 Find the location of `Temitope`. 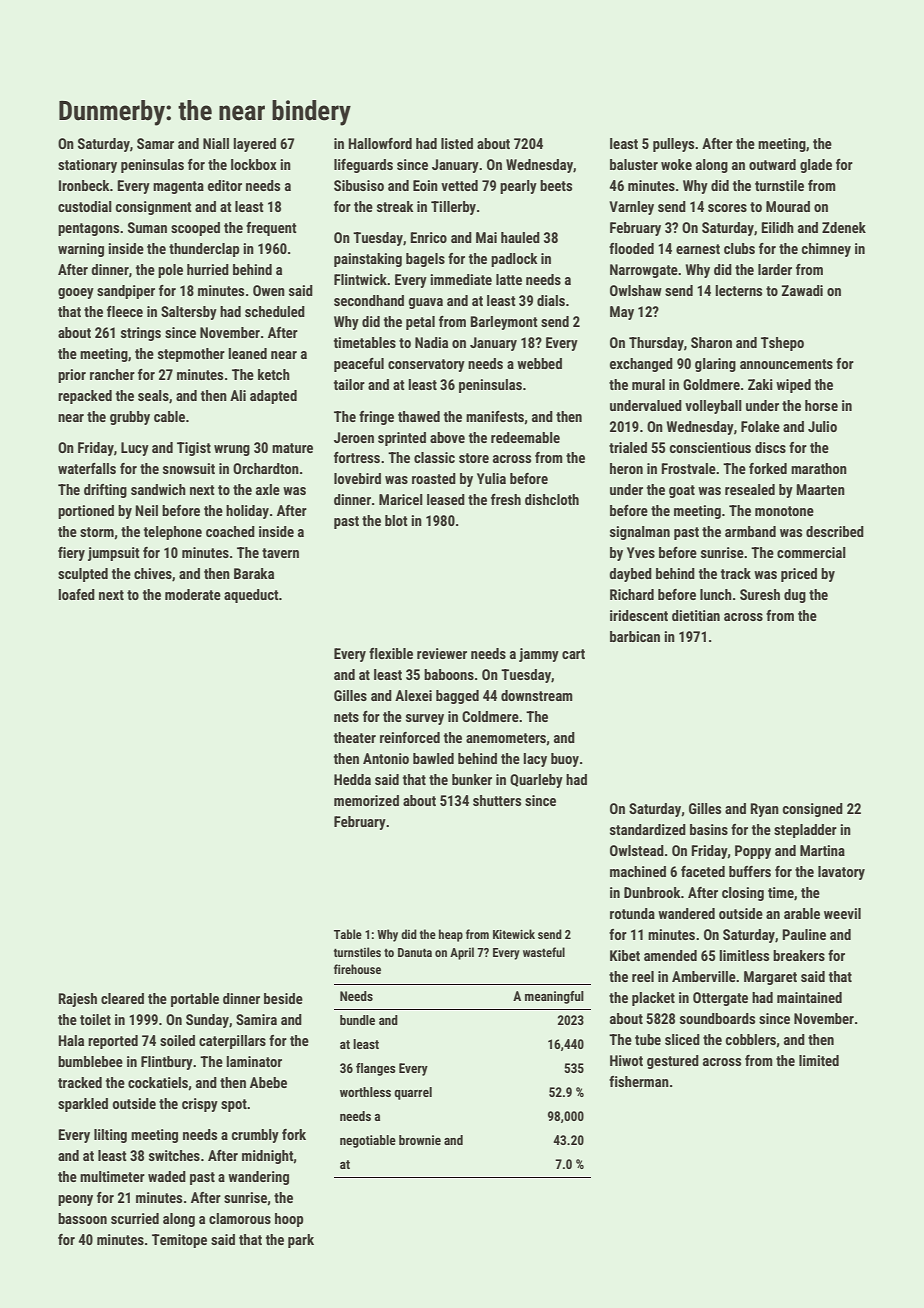

Temitope is located at coordinates (179, 1241).
